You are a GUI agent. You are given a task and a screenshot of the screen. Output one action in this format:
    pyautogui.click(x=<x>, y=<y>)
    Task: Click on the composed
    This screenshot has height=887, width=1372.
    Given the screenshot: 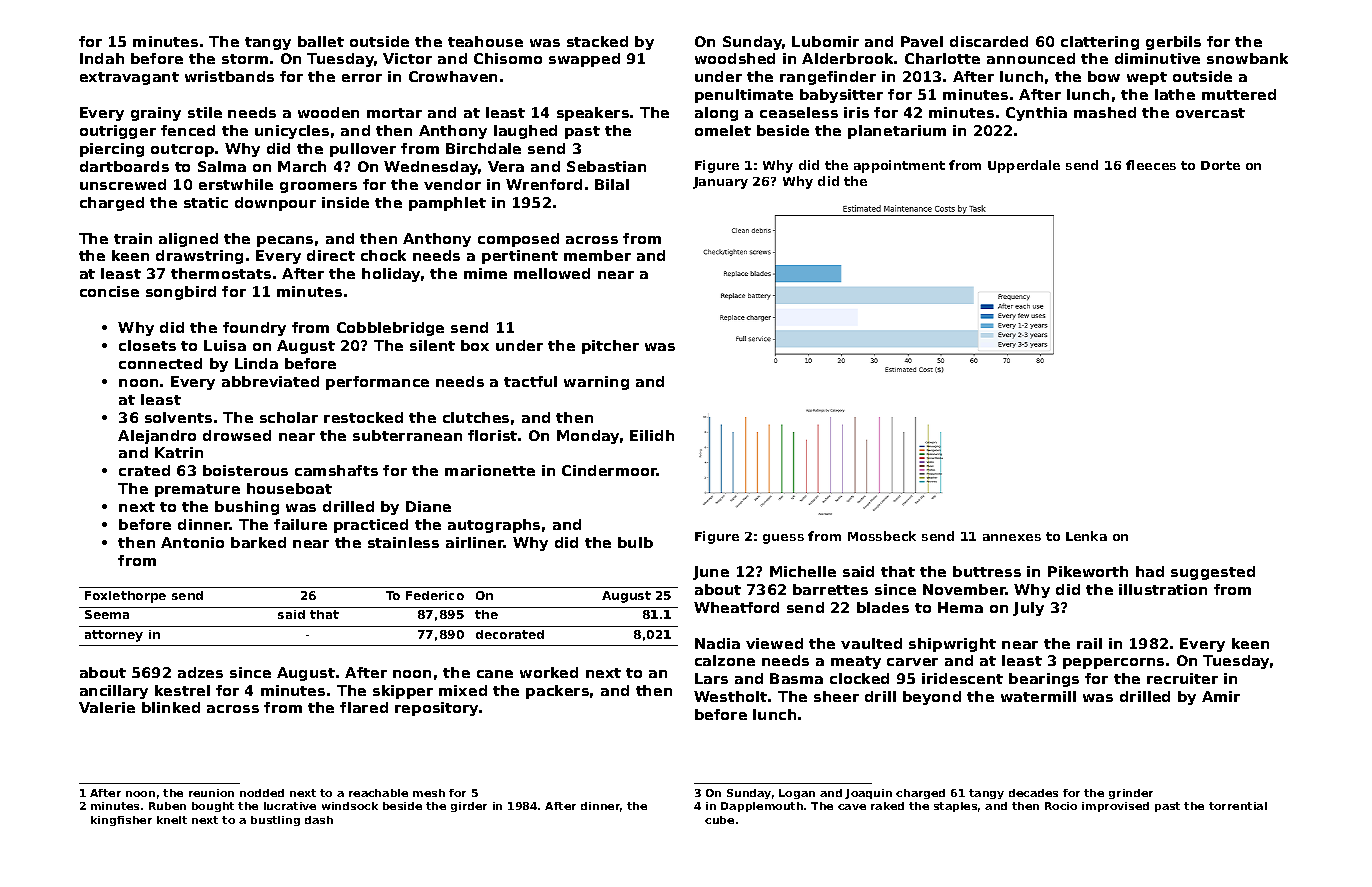 What is the action you would take?
    pyautogui.click(x=518, y=240)
